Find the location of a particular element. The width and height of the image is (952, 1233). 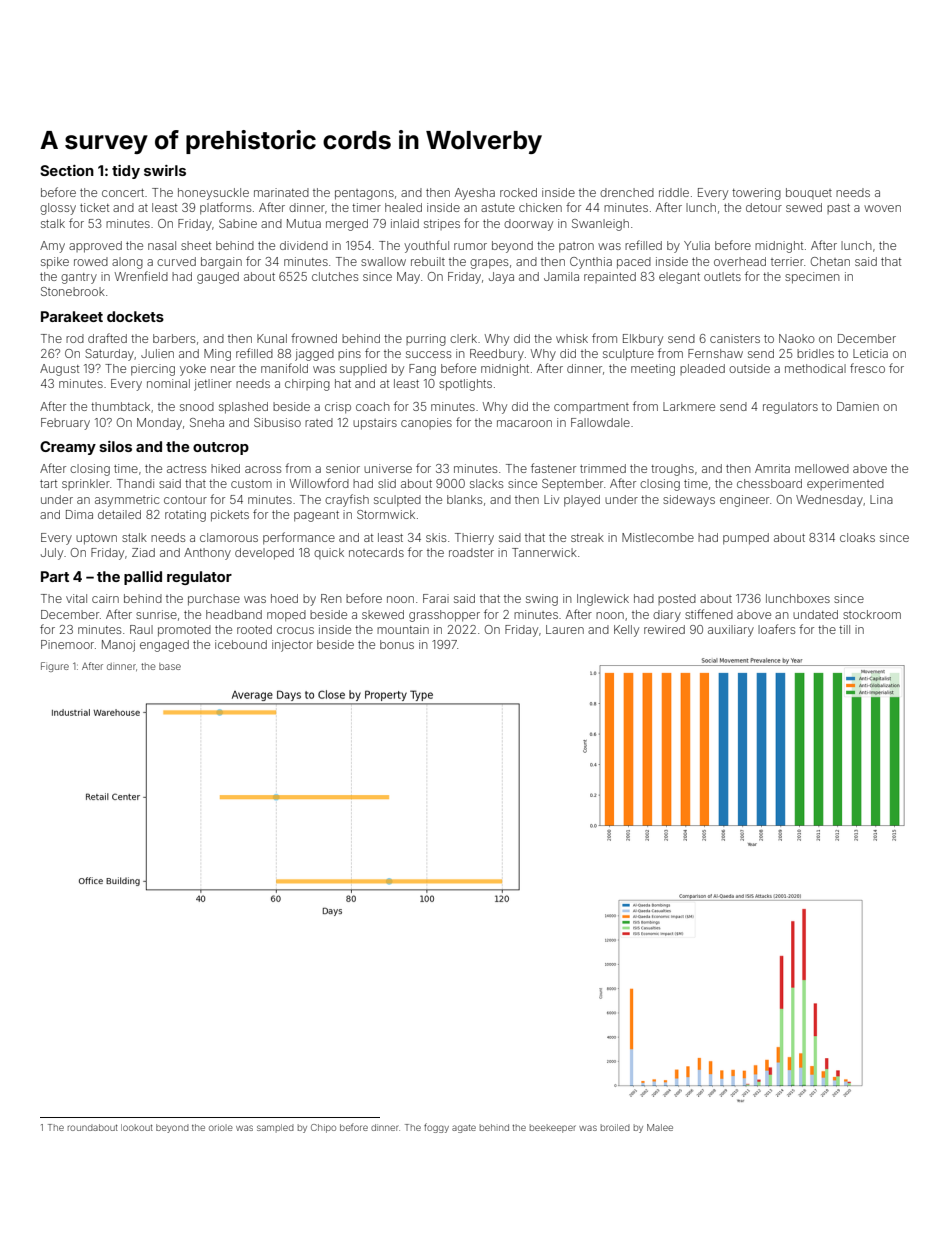

Ayesha is located at coordinates (475, 194).
